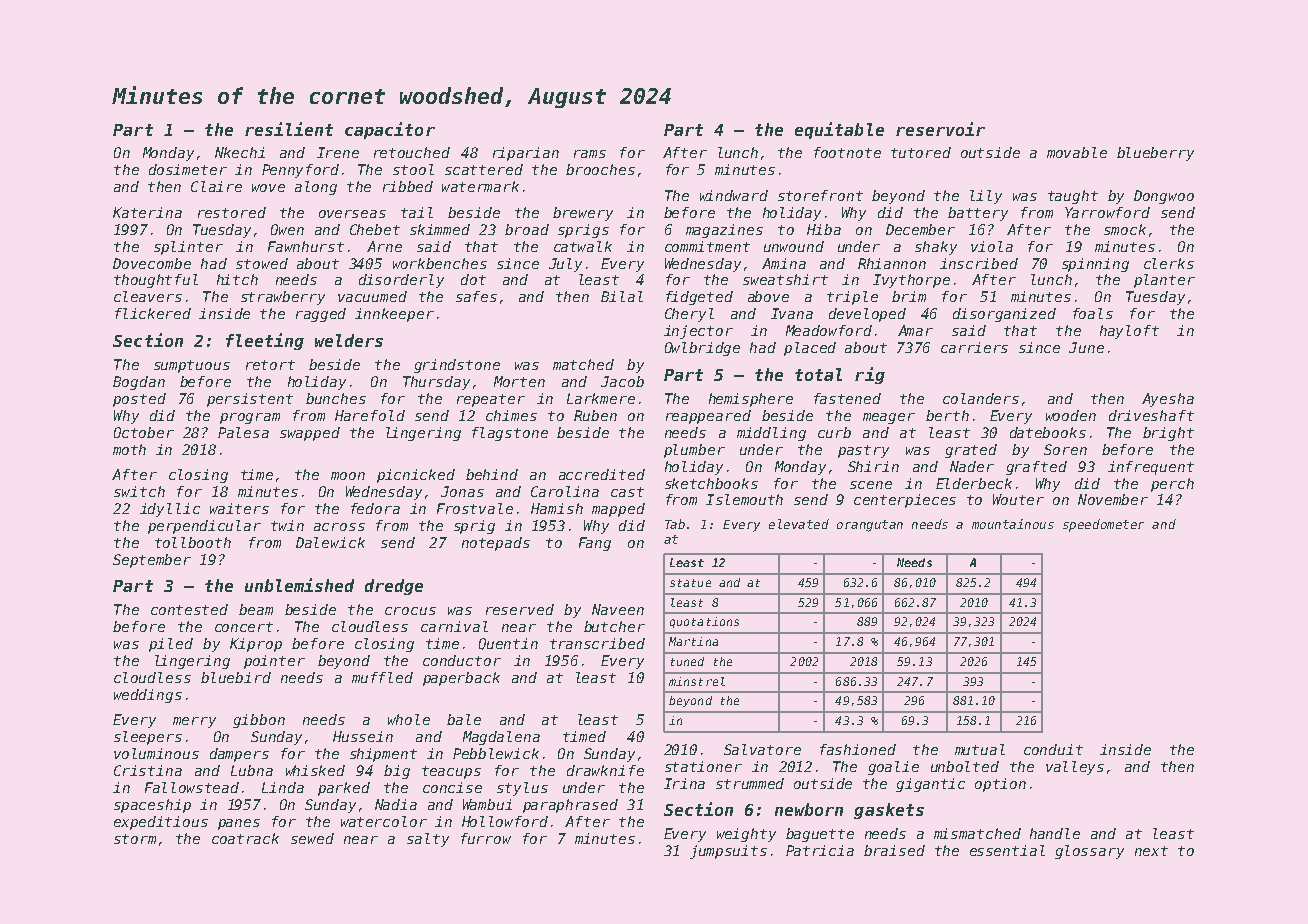  What do you see at coordinates (1053, 749) in the screenshot?
I see `conduit` at bounding box center [1053, 749].
